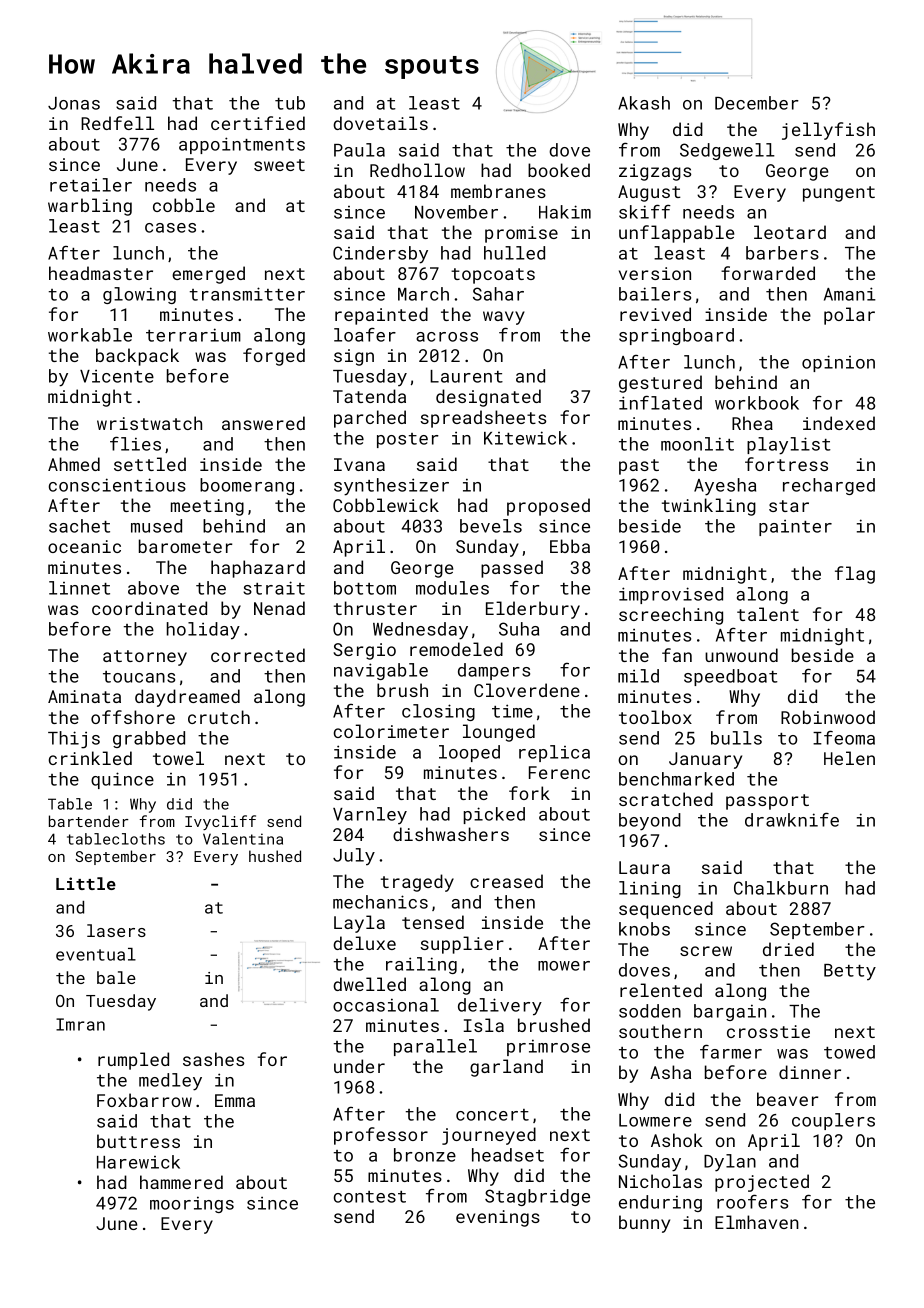 This image has width=924, height=1308. I want to click on crosstie, so click(768, 1031).
